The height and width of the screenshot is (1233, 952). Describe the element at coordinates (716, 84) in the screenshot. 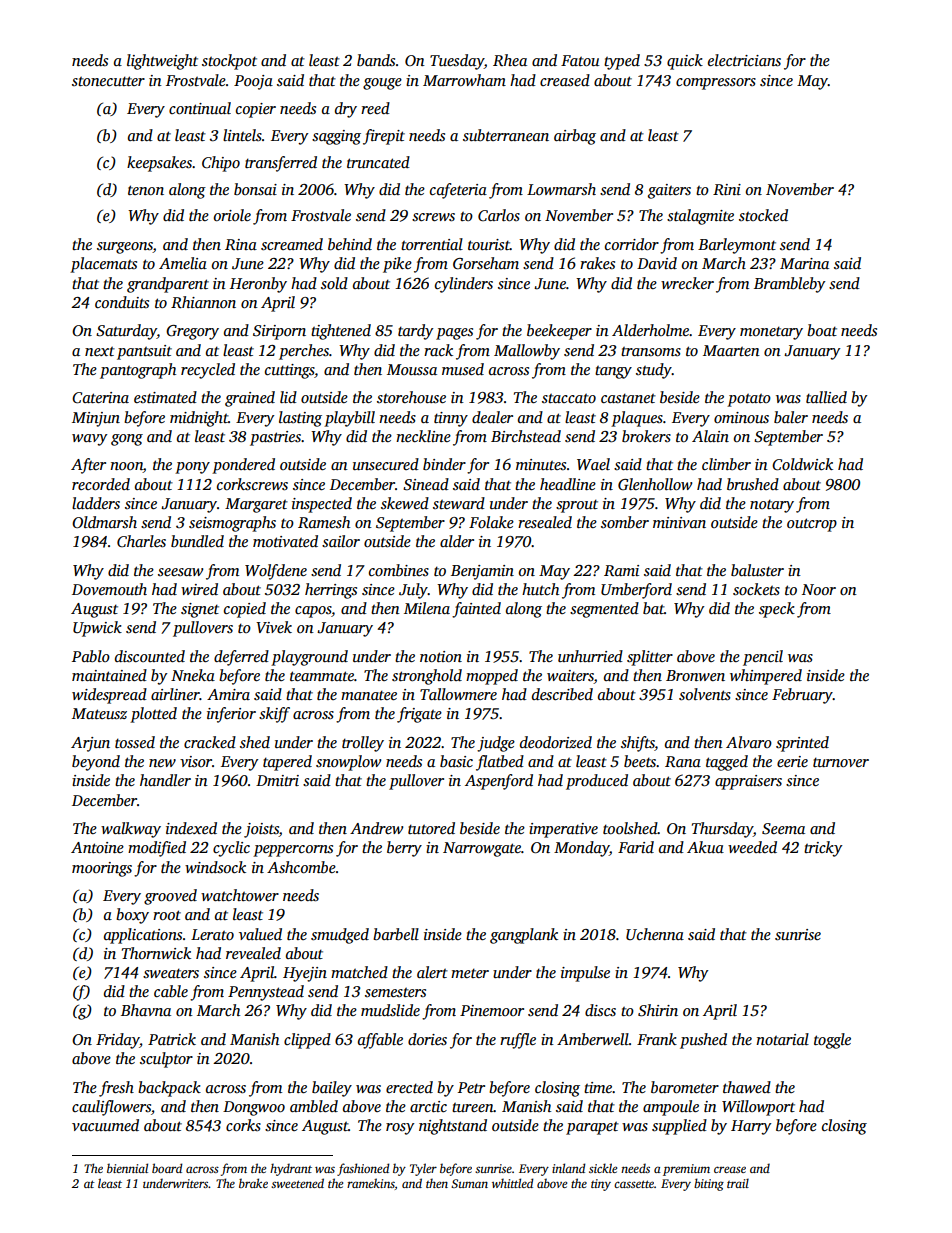

I see `compressors` at that location.
